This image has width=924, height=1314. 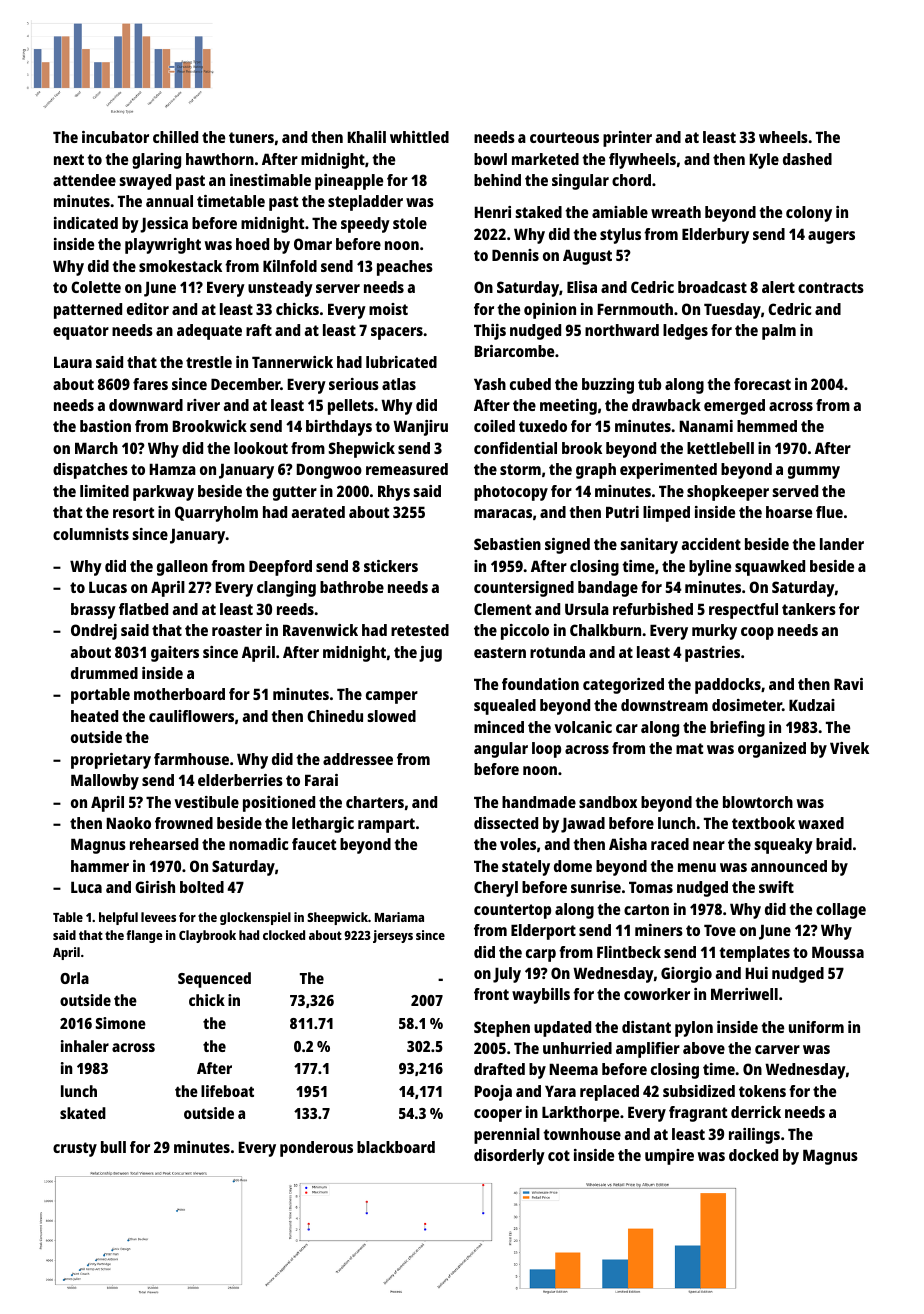 I want to click on menu, so click(x=697, y=867).
